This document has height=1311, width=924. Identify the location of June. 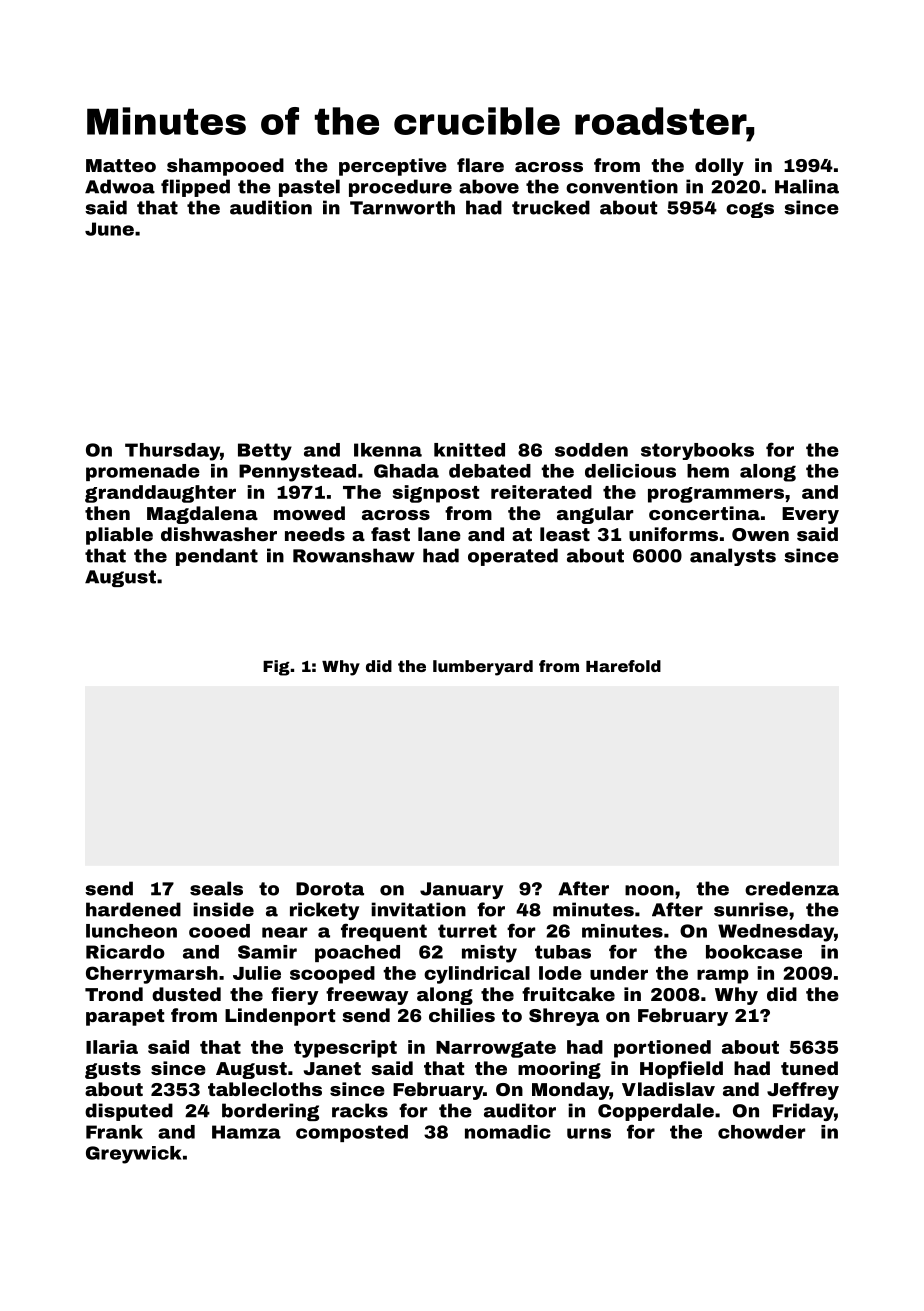
(109, 229).
